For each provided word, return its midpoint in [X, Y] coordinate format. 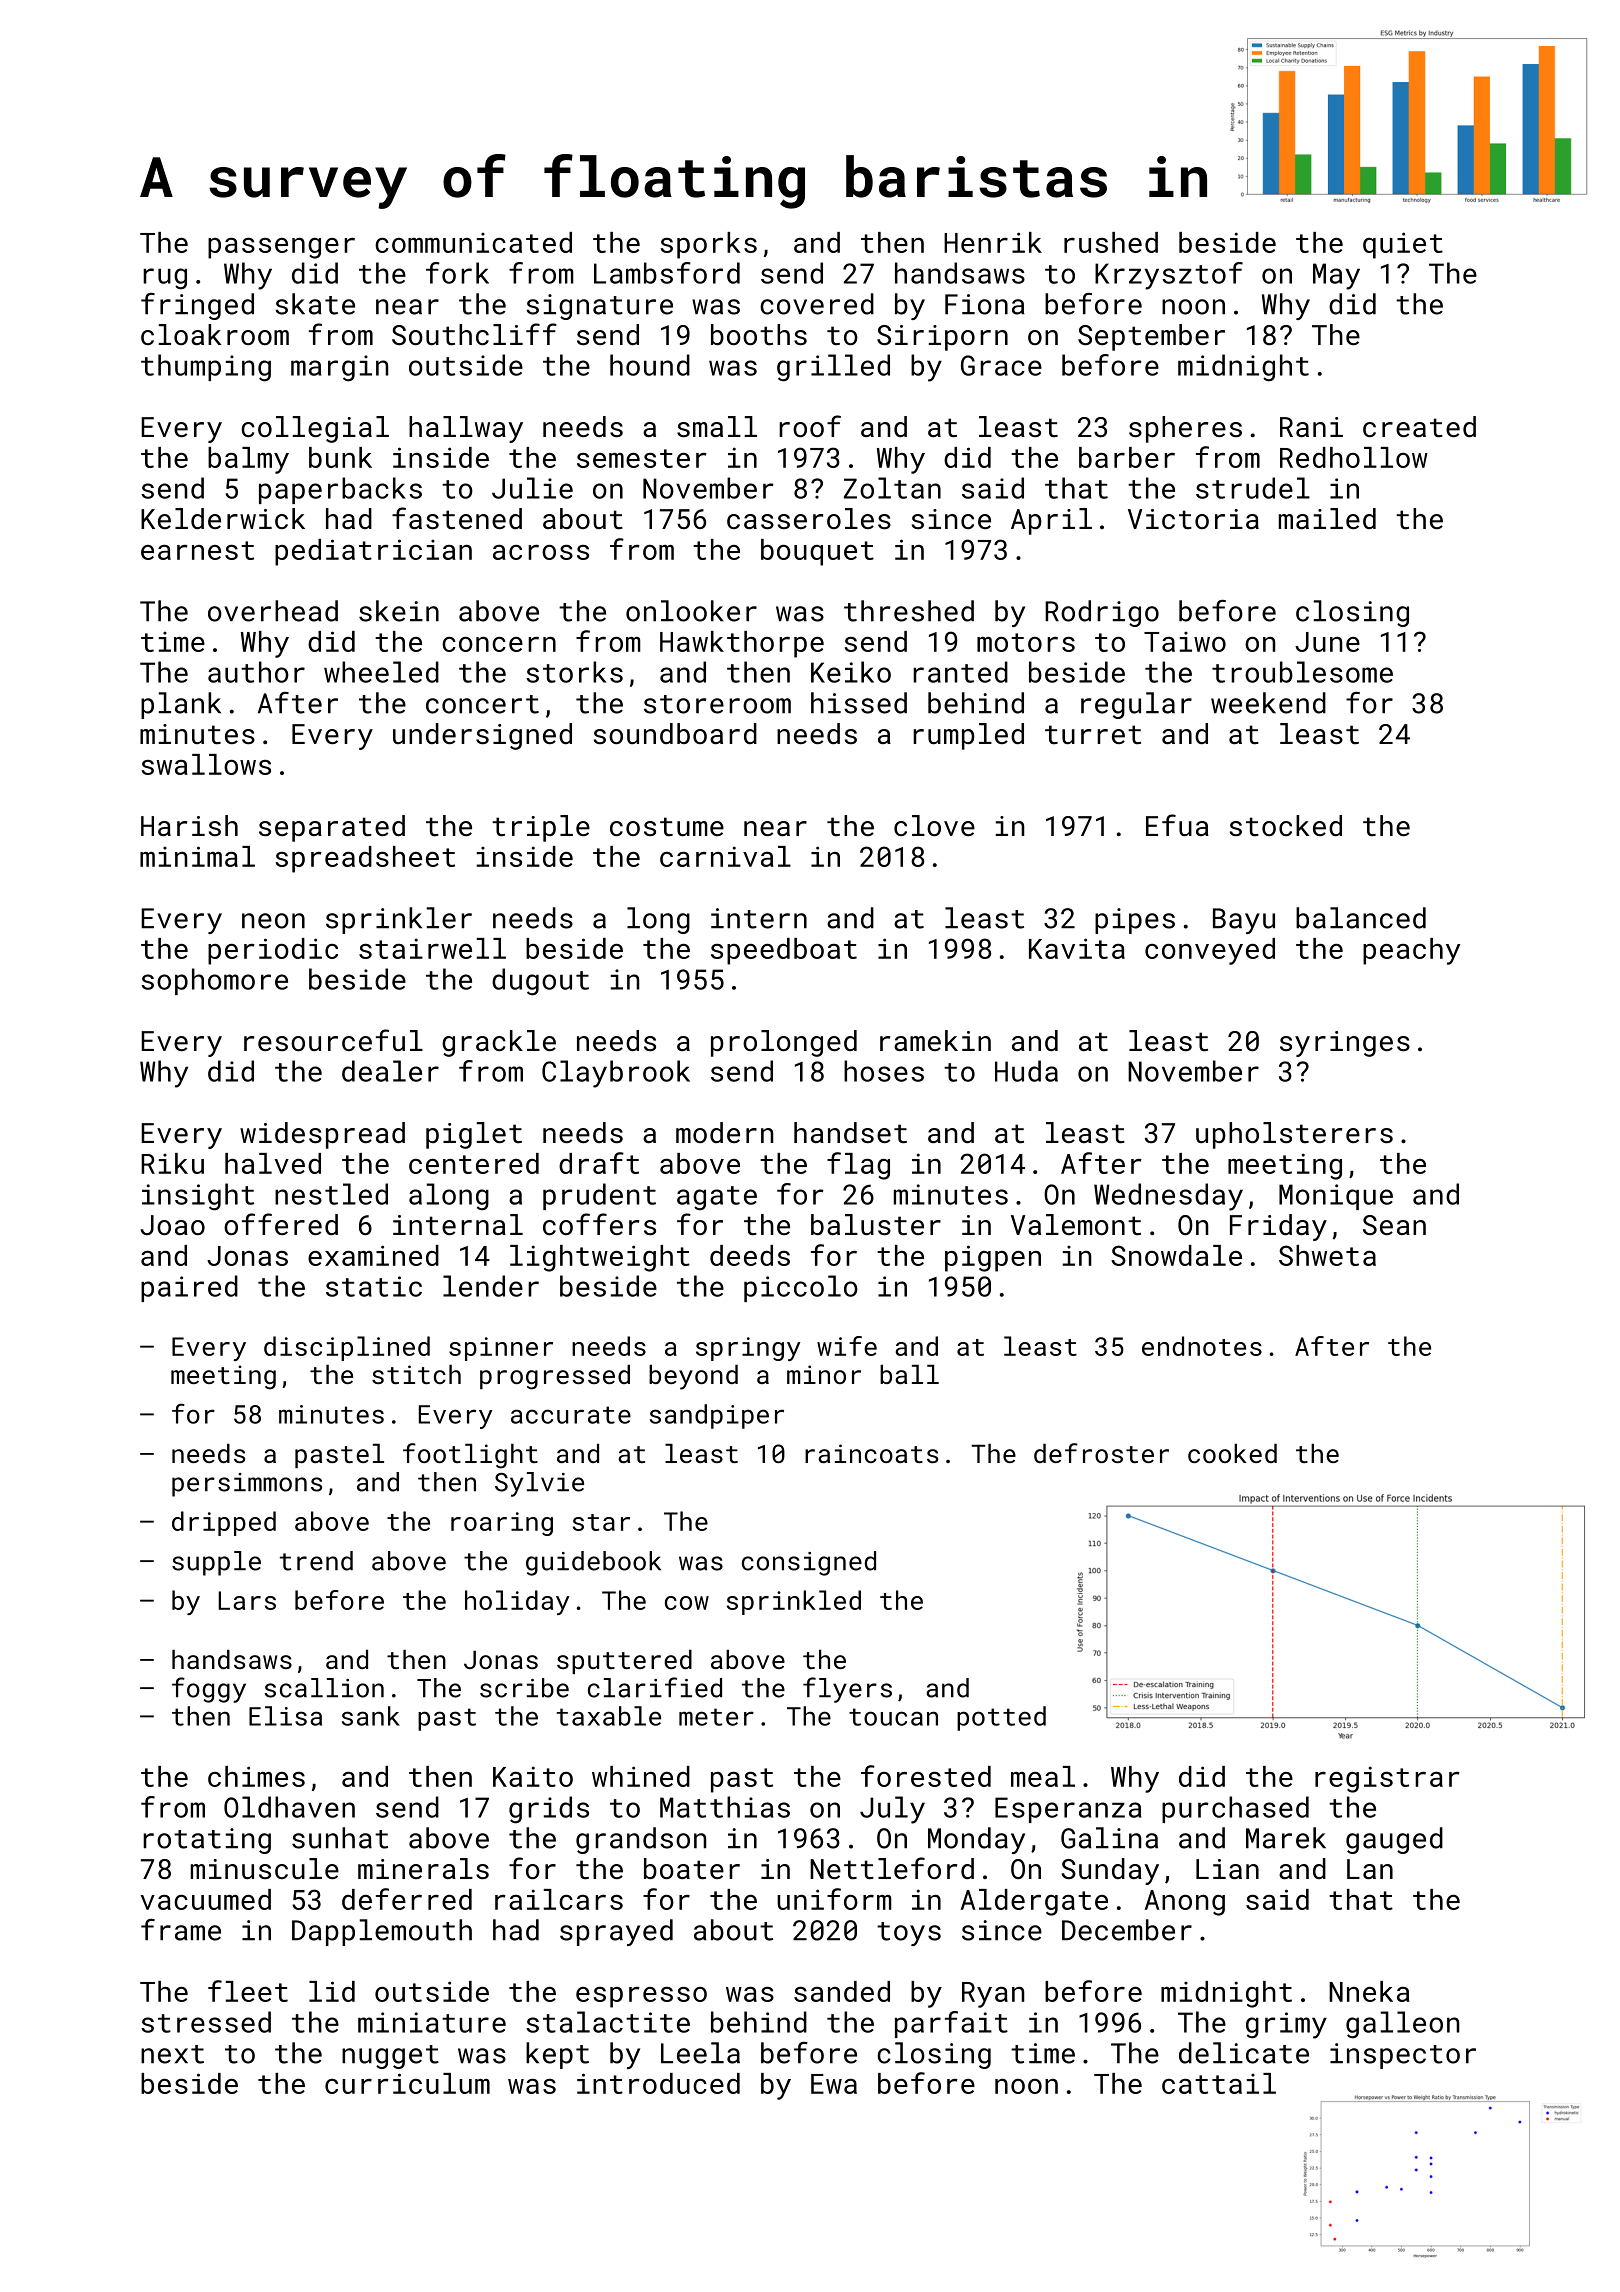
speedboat [784, 951]
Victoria [1193, 519]
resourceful [333, 1040]
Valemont [1076, 1225]
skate [315, 304]
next [172, 2054]
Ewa [834, 2084]
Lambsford [667, 273]
